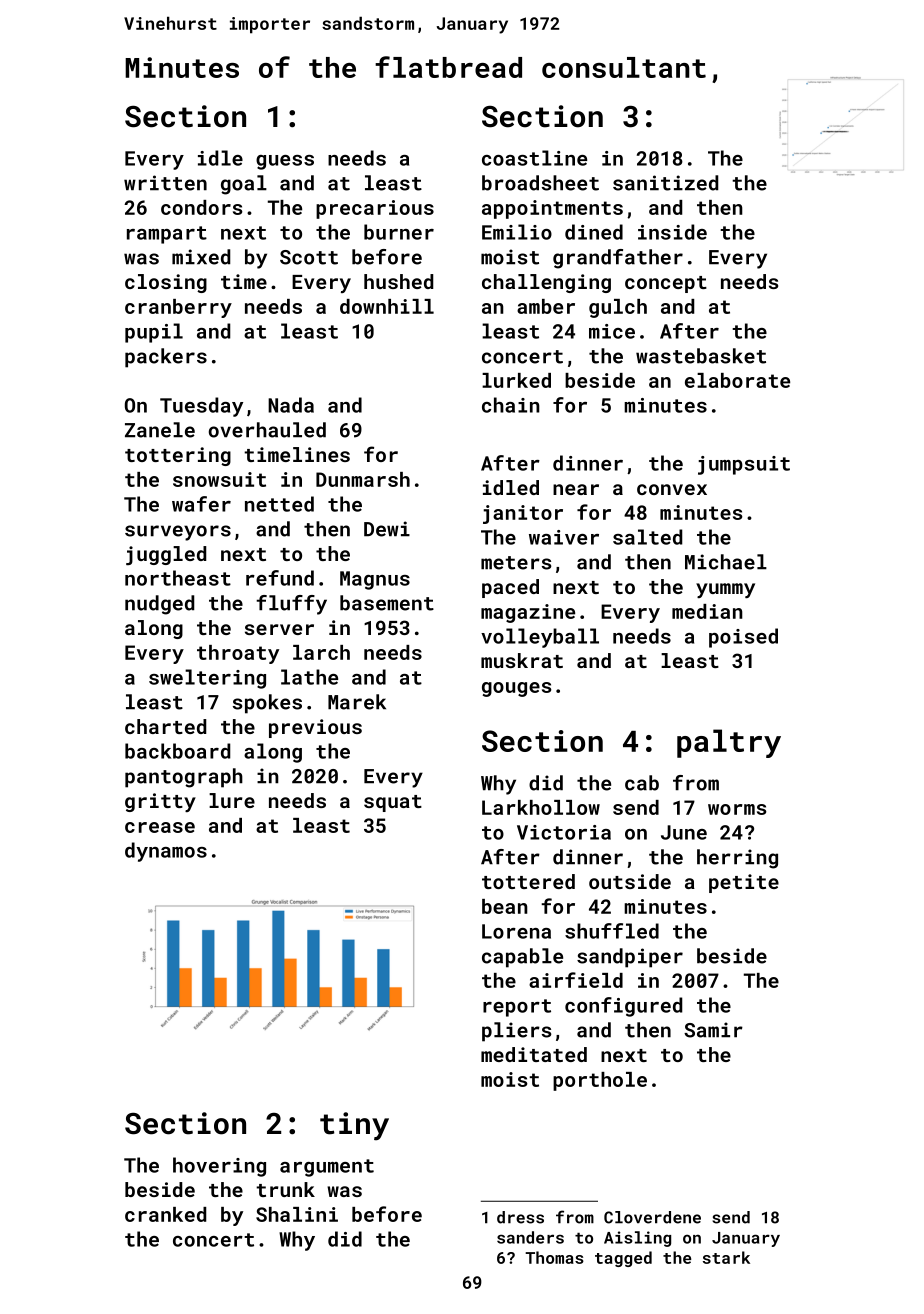 Image resolution: width=924 pixels, height=1314 pixels. Describe the element at coordinates (713, 1030) in the document. I see `Samir` at that location.
